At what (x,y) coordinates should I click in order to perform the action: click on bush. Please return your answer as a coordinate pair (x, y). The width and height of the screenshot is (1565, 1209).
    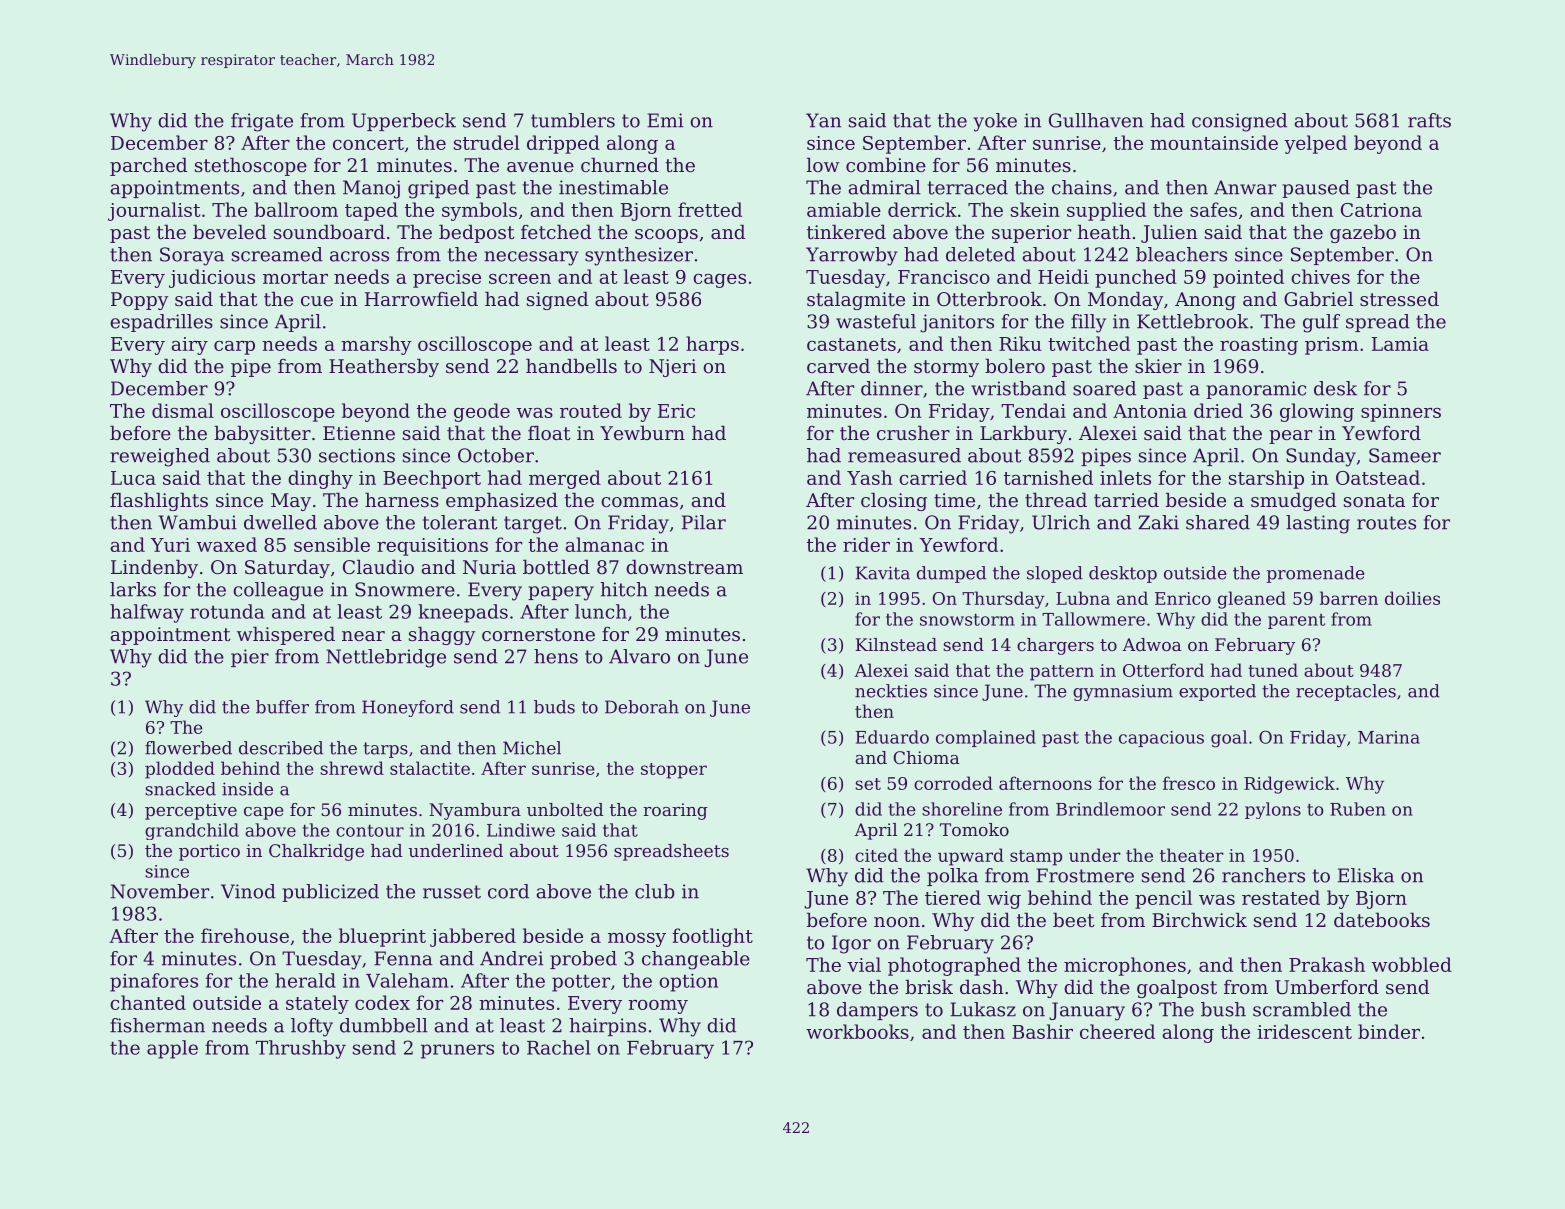
    Looking at the image, I should click on (1223, 1009).
